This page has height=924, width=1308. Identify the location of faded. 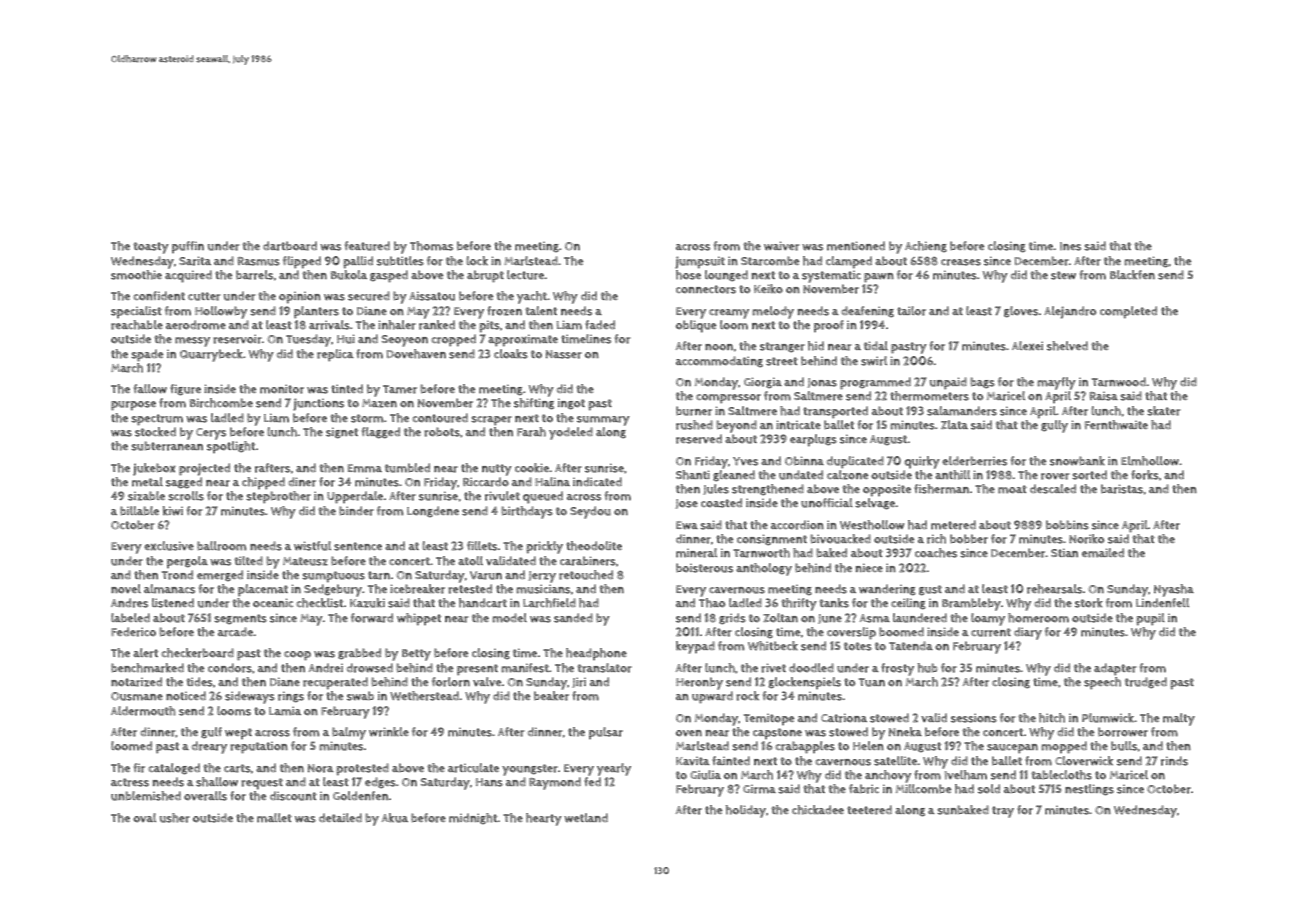
(600, 324).
